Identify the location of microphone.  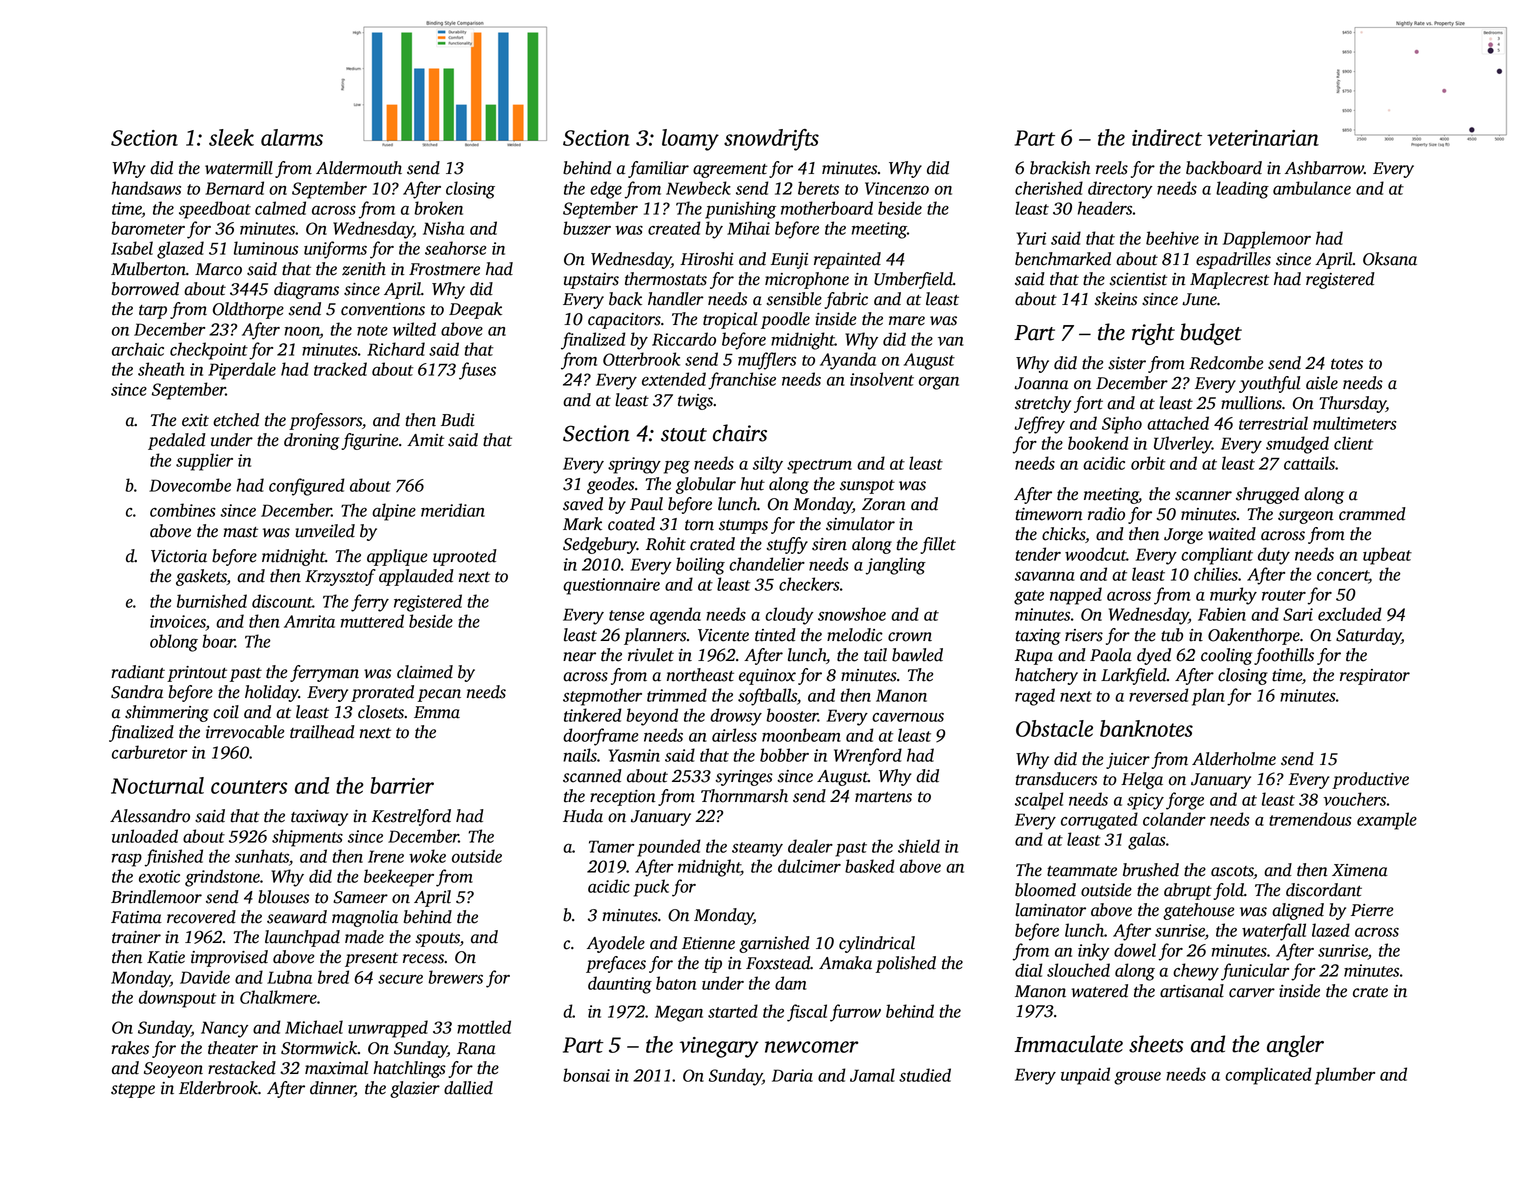
(807, 280).
